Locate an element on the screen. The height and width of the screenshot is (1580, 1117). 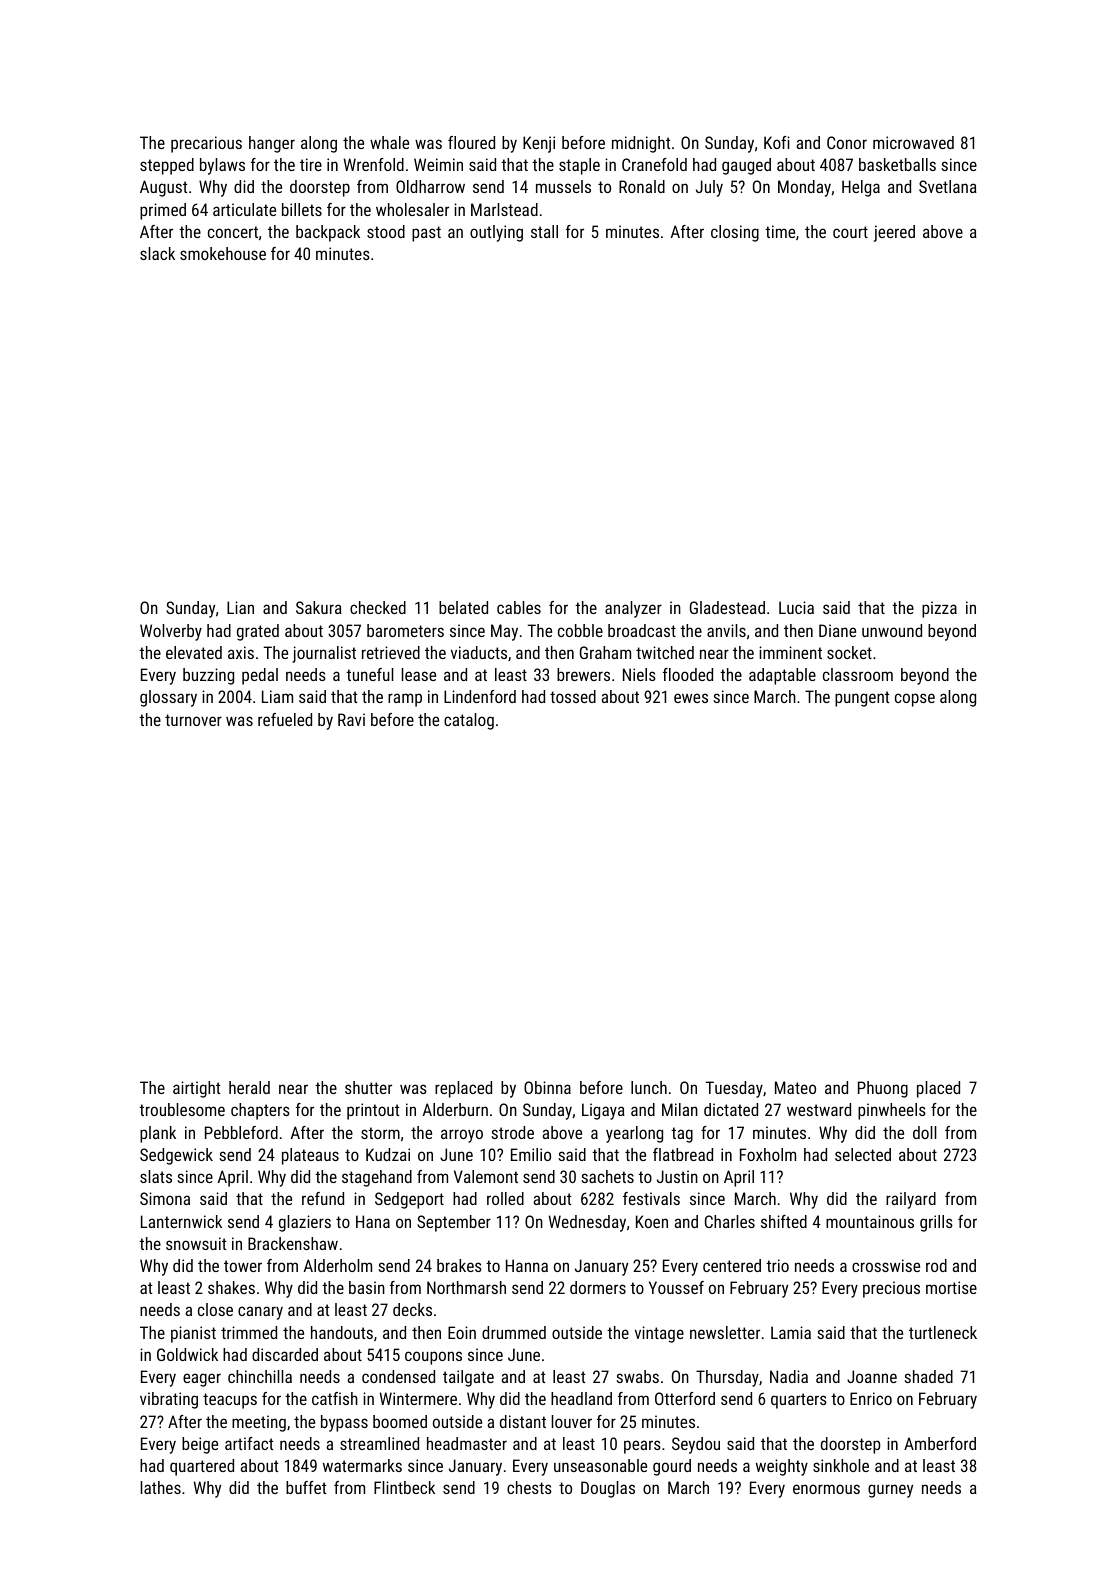
elevated is located at coordinates (194, 652).
